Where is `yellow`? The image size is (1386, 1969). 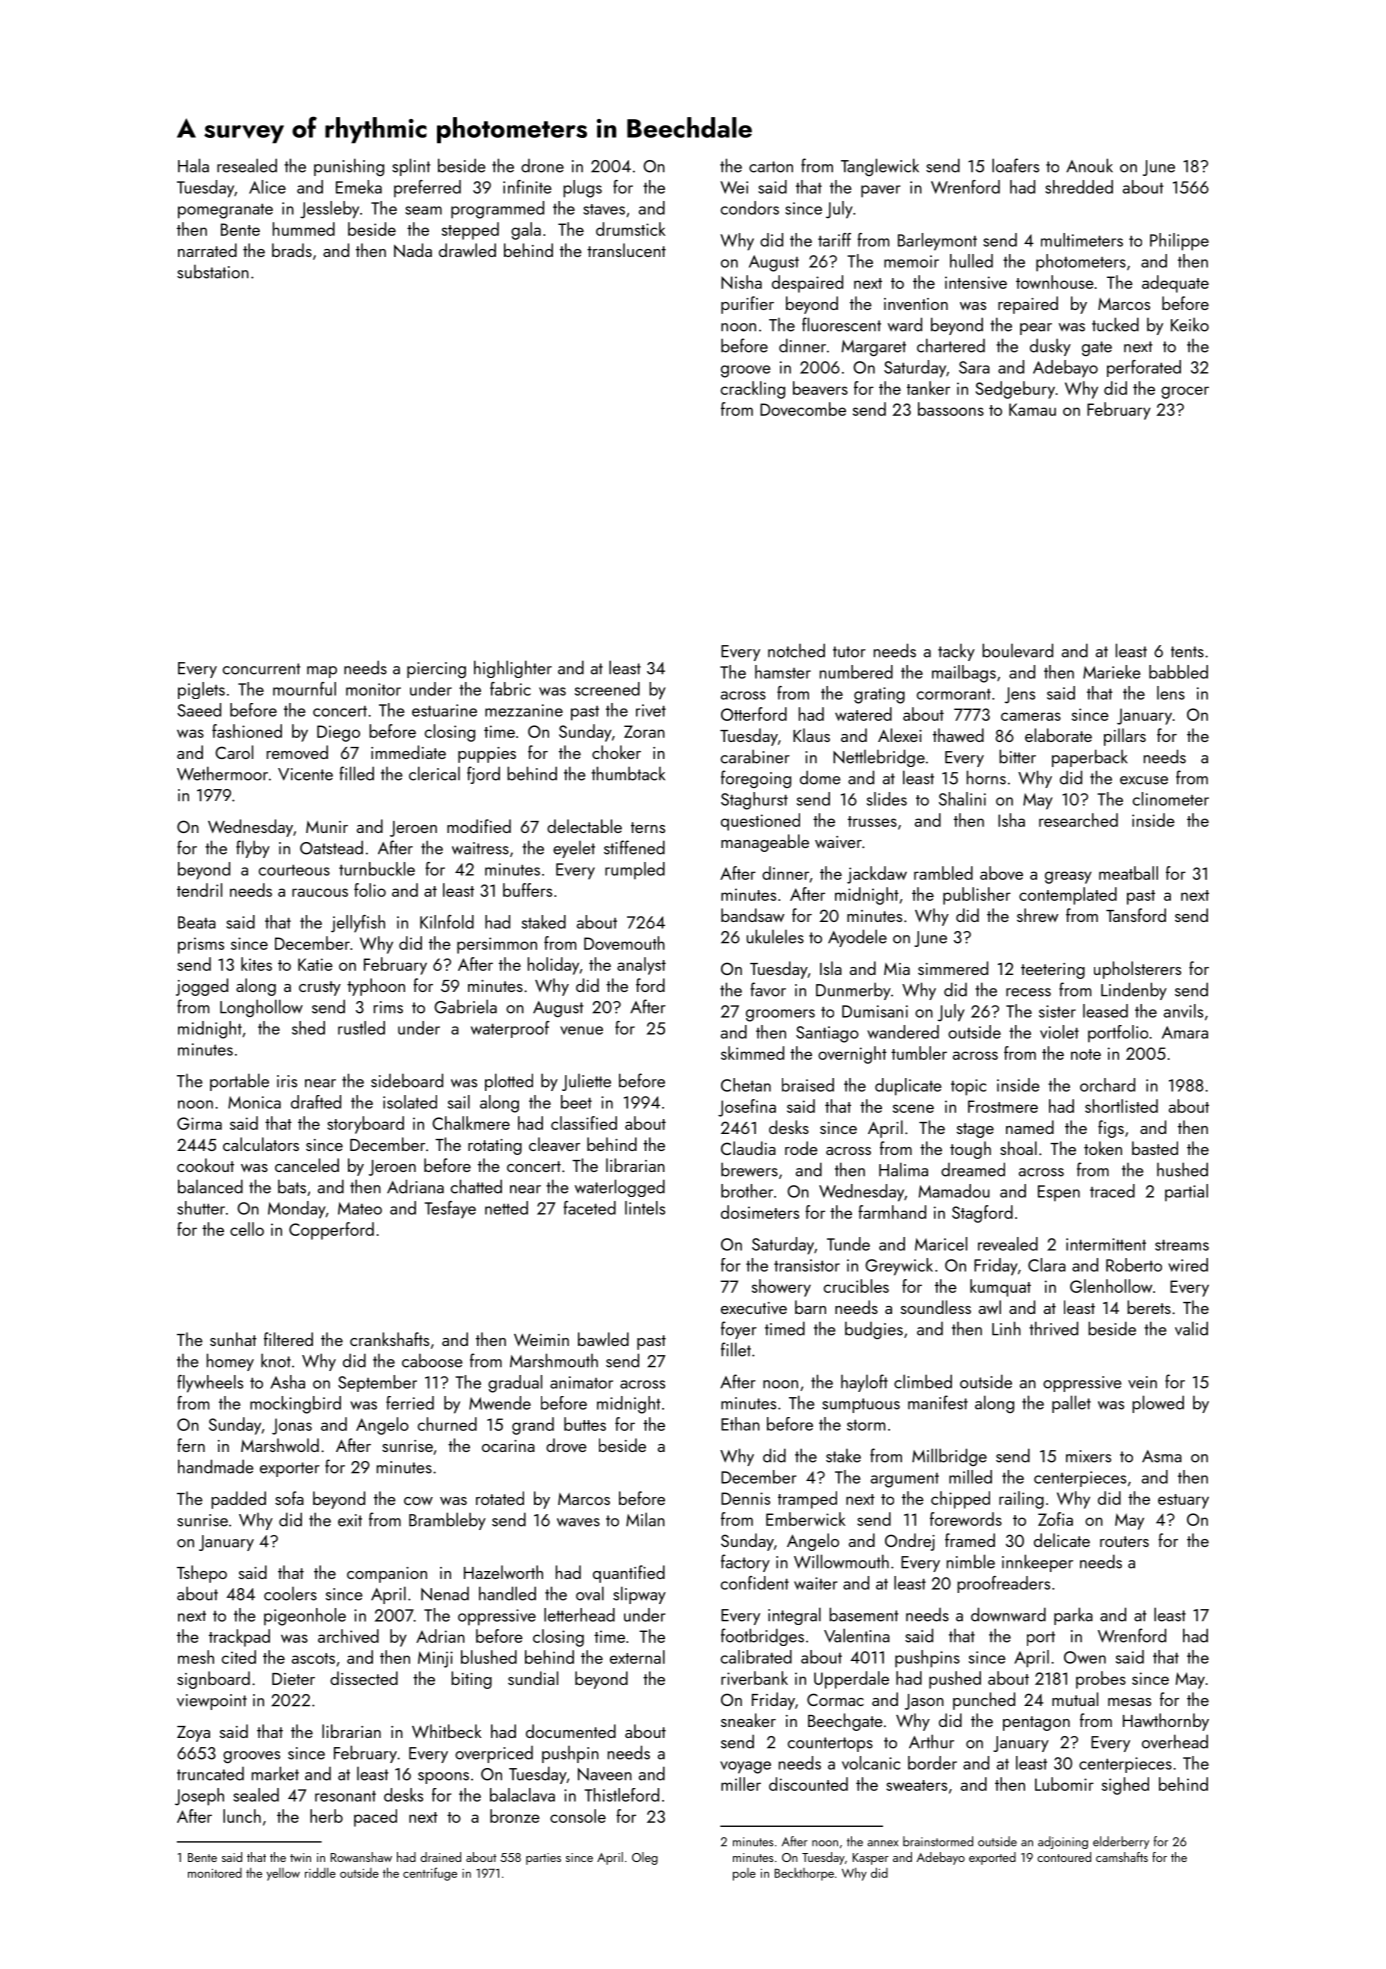 yellow is located at coordinates (283, 1874).
